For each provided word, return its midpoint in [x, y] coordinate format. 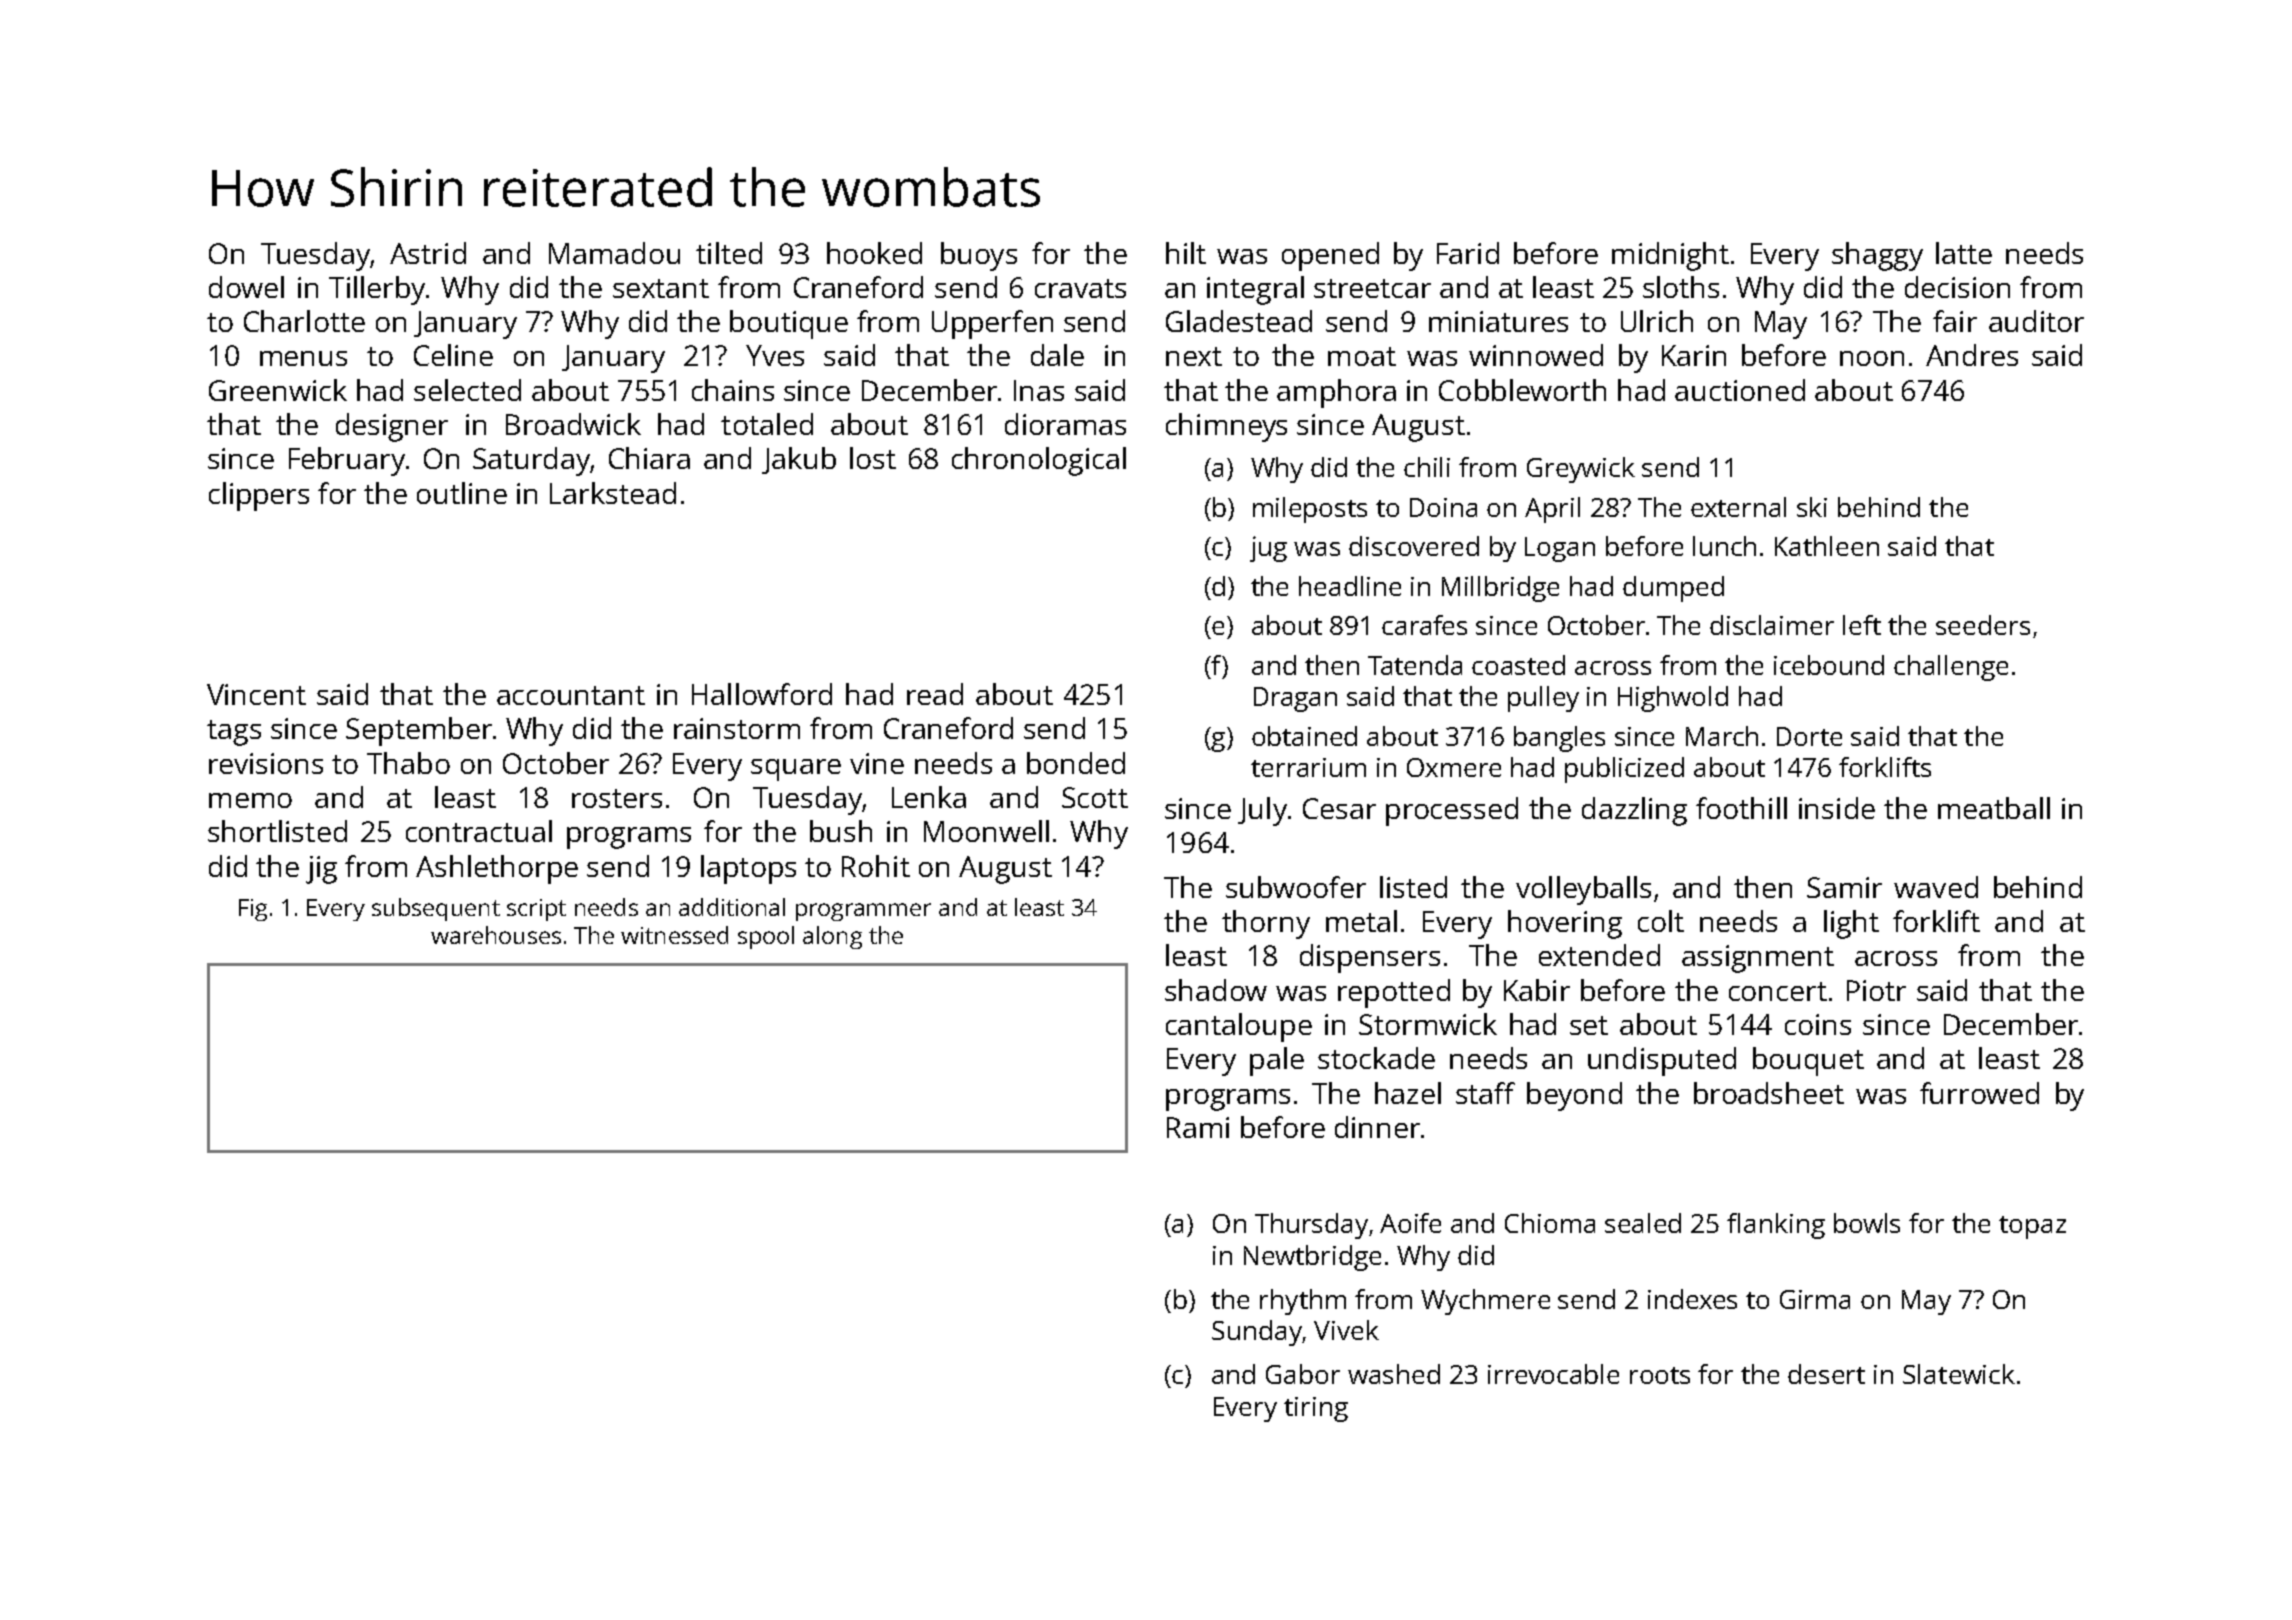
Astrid [428, 253]
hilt [1186, 253]
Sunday [1257, 1333]
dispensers [1370, 958]
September [419, 731]
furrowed [1979, 1093]
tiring [1316, 1409]
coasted [1518, 665]
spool [766, 937]
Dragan [1295, 699]
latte [1964, 253]
